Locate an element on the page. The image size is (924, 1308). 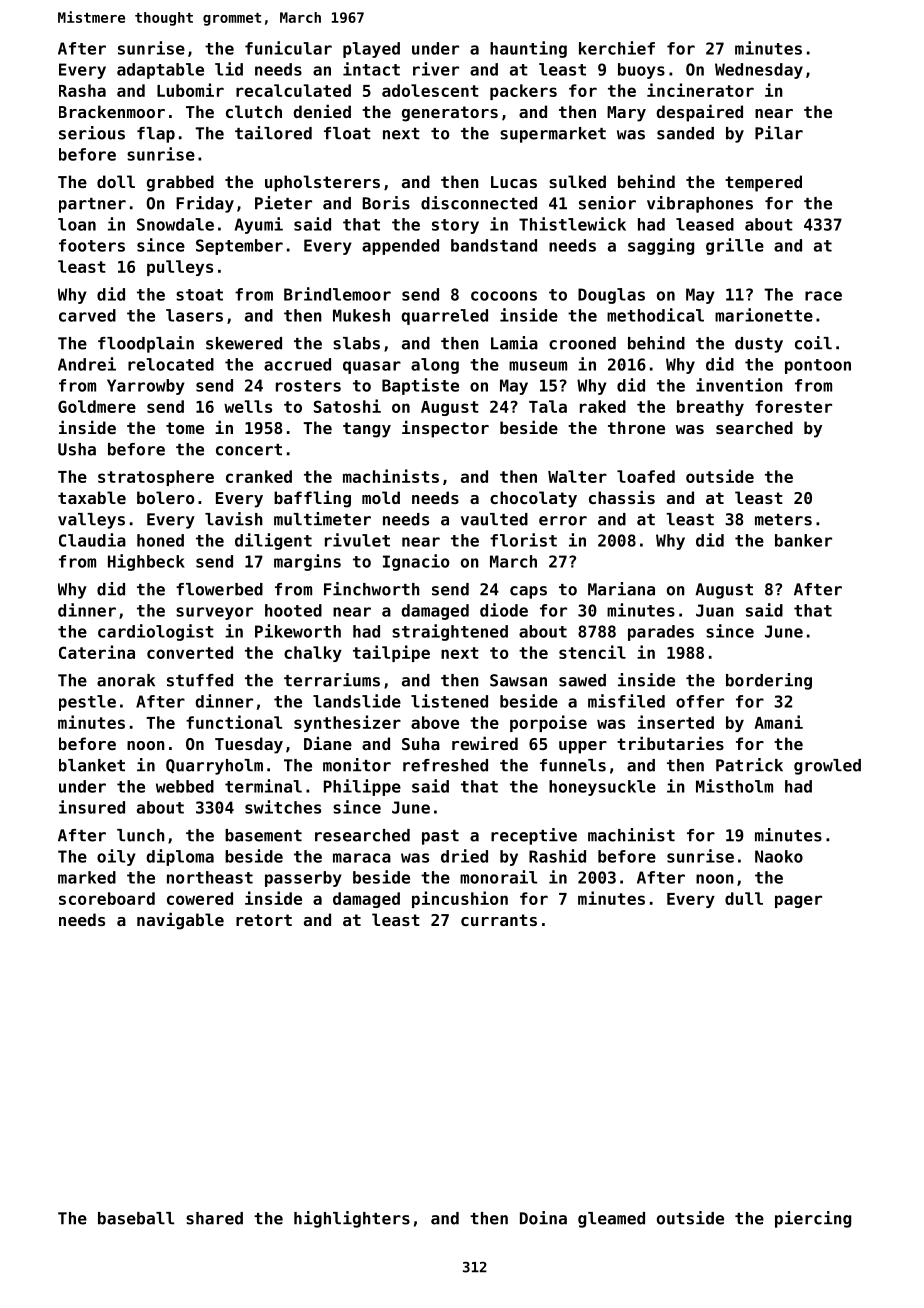
Caterina is located at coordinates (97, 652).
